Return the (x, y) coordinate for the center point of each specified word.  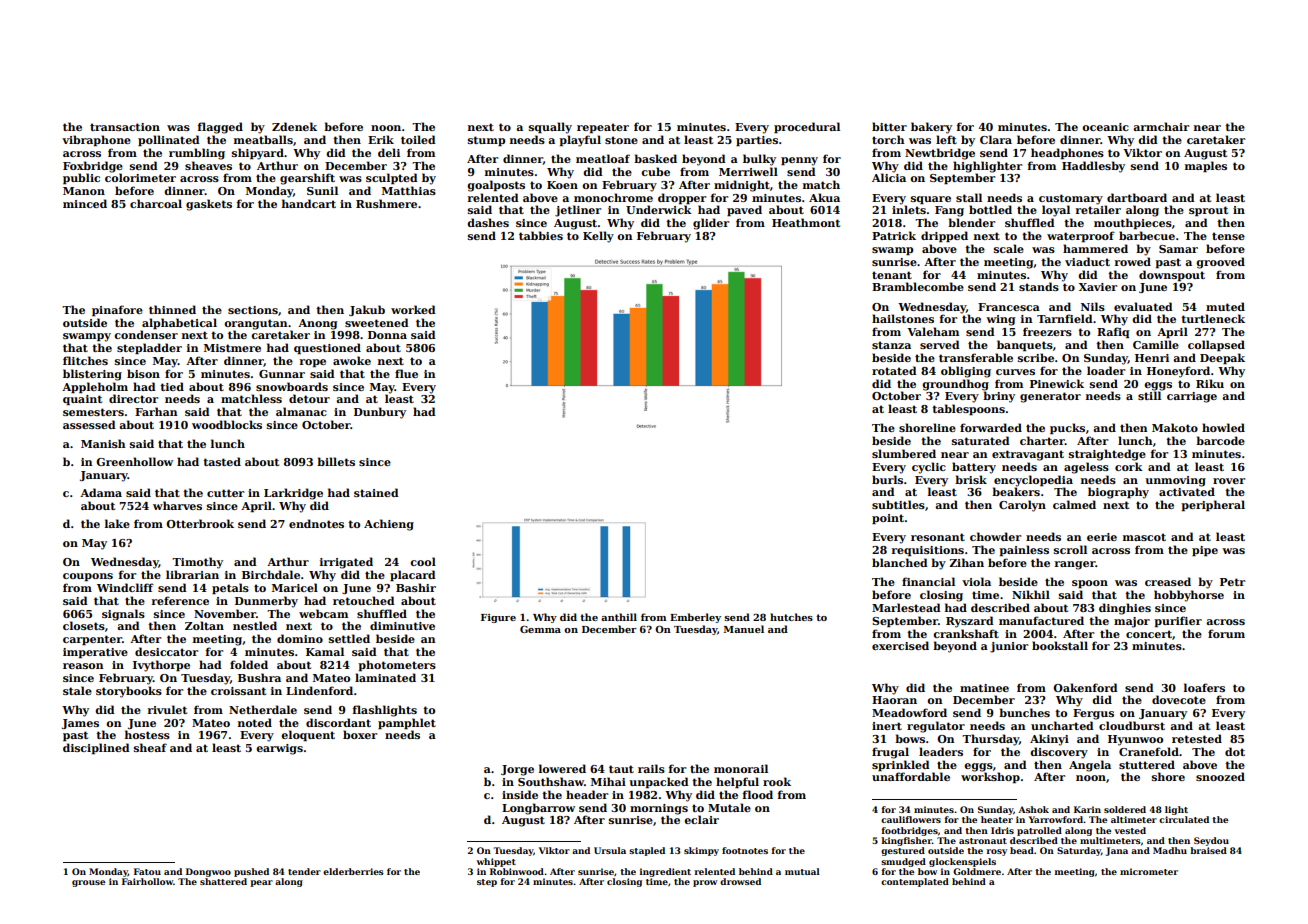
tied (172, 386)
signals (123, 615)
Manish (103, 443)
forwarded (991, 427)
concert (1149, 634)
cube (655, 171)
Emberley (695, 618)
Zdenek (294, 126)
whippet (496, 862)
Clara (996, 139)
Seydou (1211, 841)
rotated (894, 370)
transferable (976, 357)
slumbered (904, 453)
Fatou (147, 871)
